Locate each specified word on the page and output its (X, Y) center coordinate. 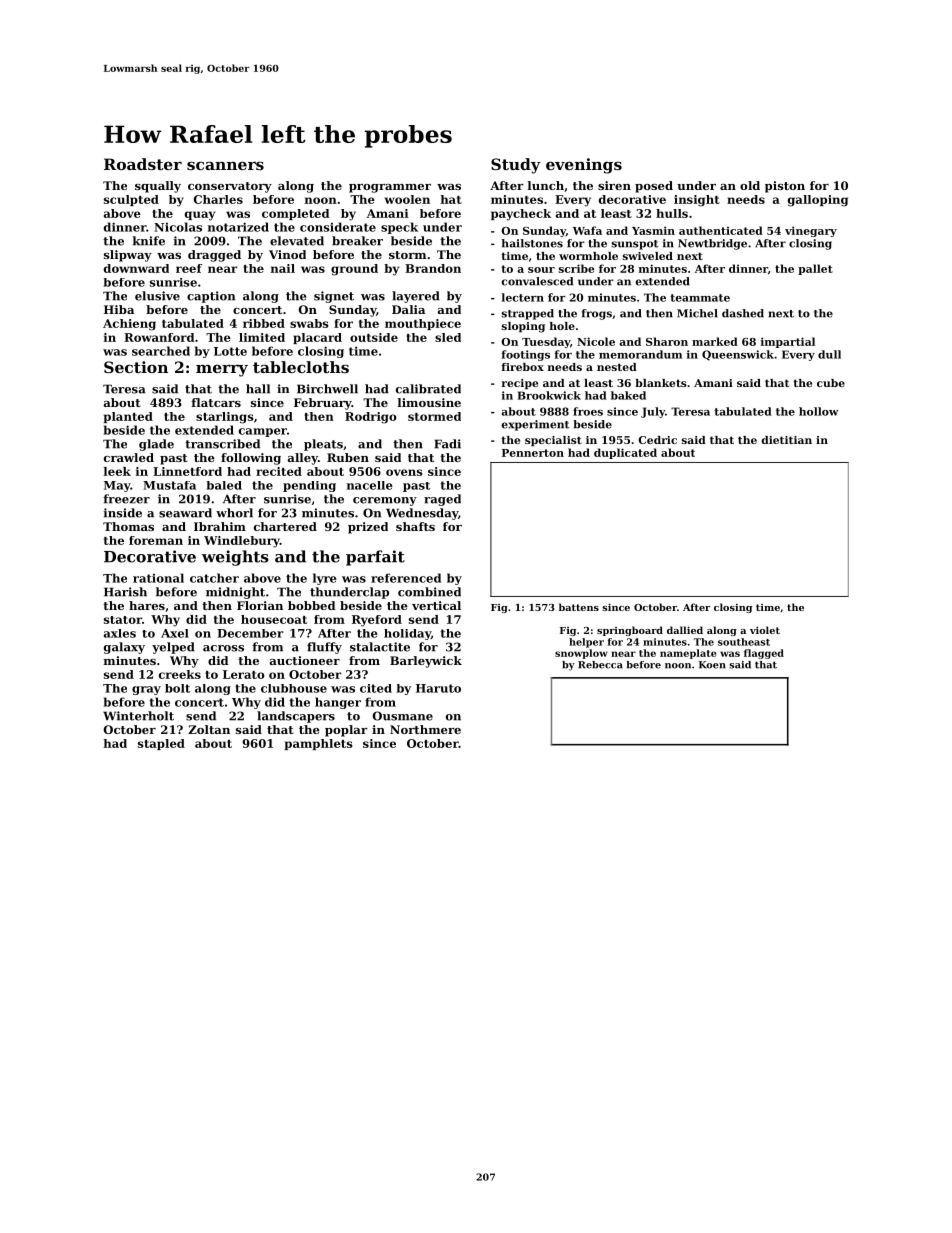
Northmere (425, 729)
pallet (815, 269)
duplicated (625, 453)
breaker (357, 241)
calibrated (428, 389)
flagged (764, 654)
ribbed (264, 323)
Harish (125, 592)
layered (416, 297)
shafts (415, 526)
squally (158, 187)
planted (128, 417)
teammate (700, 298)
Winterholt (138, 716)
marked (715, 341)
